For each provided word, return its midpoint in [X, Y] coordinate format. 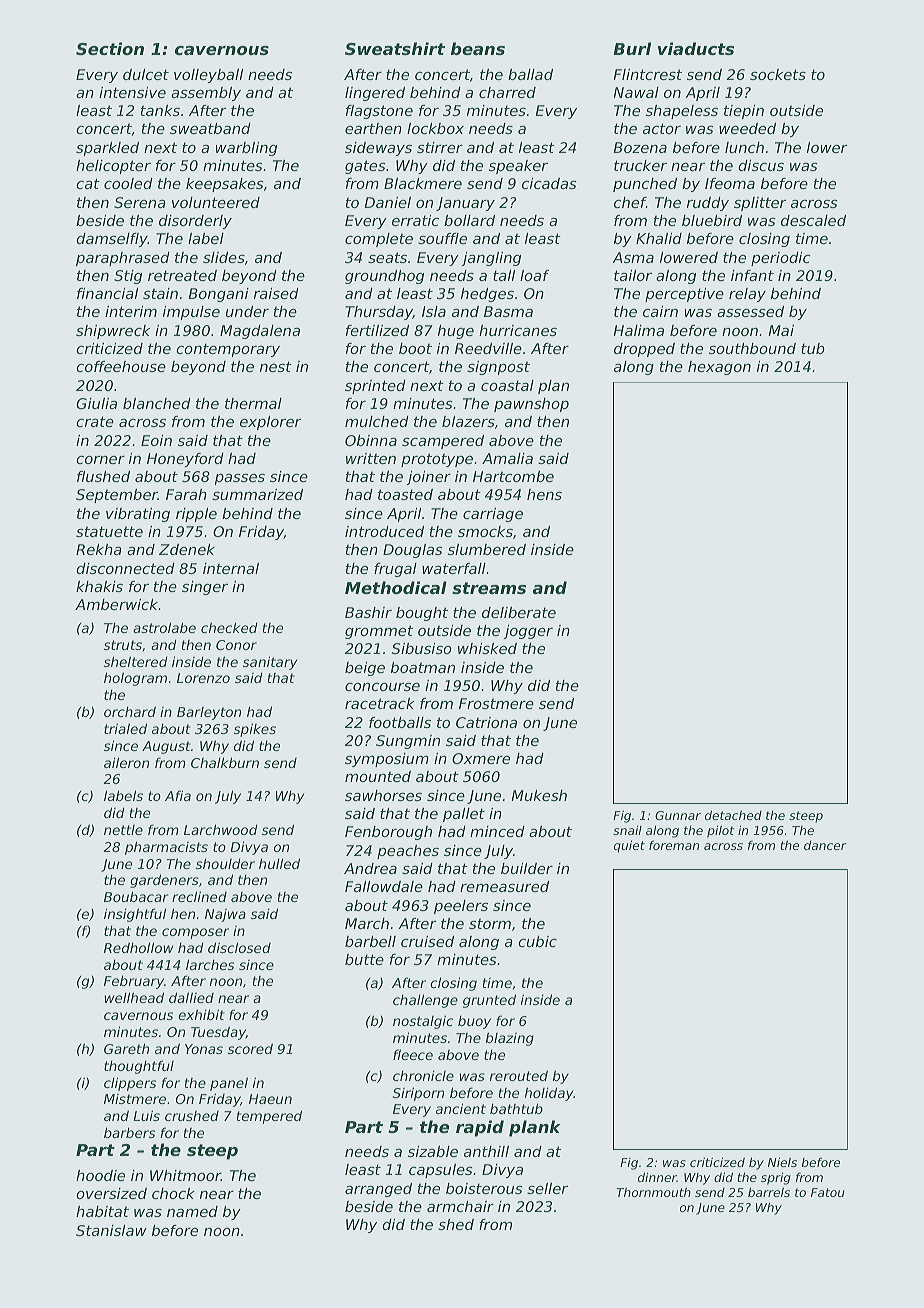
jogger [528, 632]
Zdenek [187, 549]
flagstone [379, 112]
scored [250, 1048]
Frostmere [496, 703]
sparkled [107, 149]
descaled [813, 220]
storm [490, 923]
